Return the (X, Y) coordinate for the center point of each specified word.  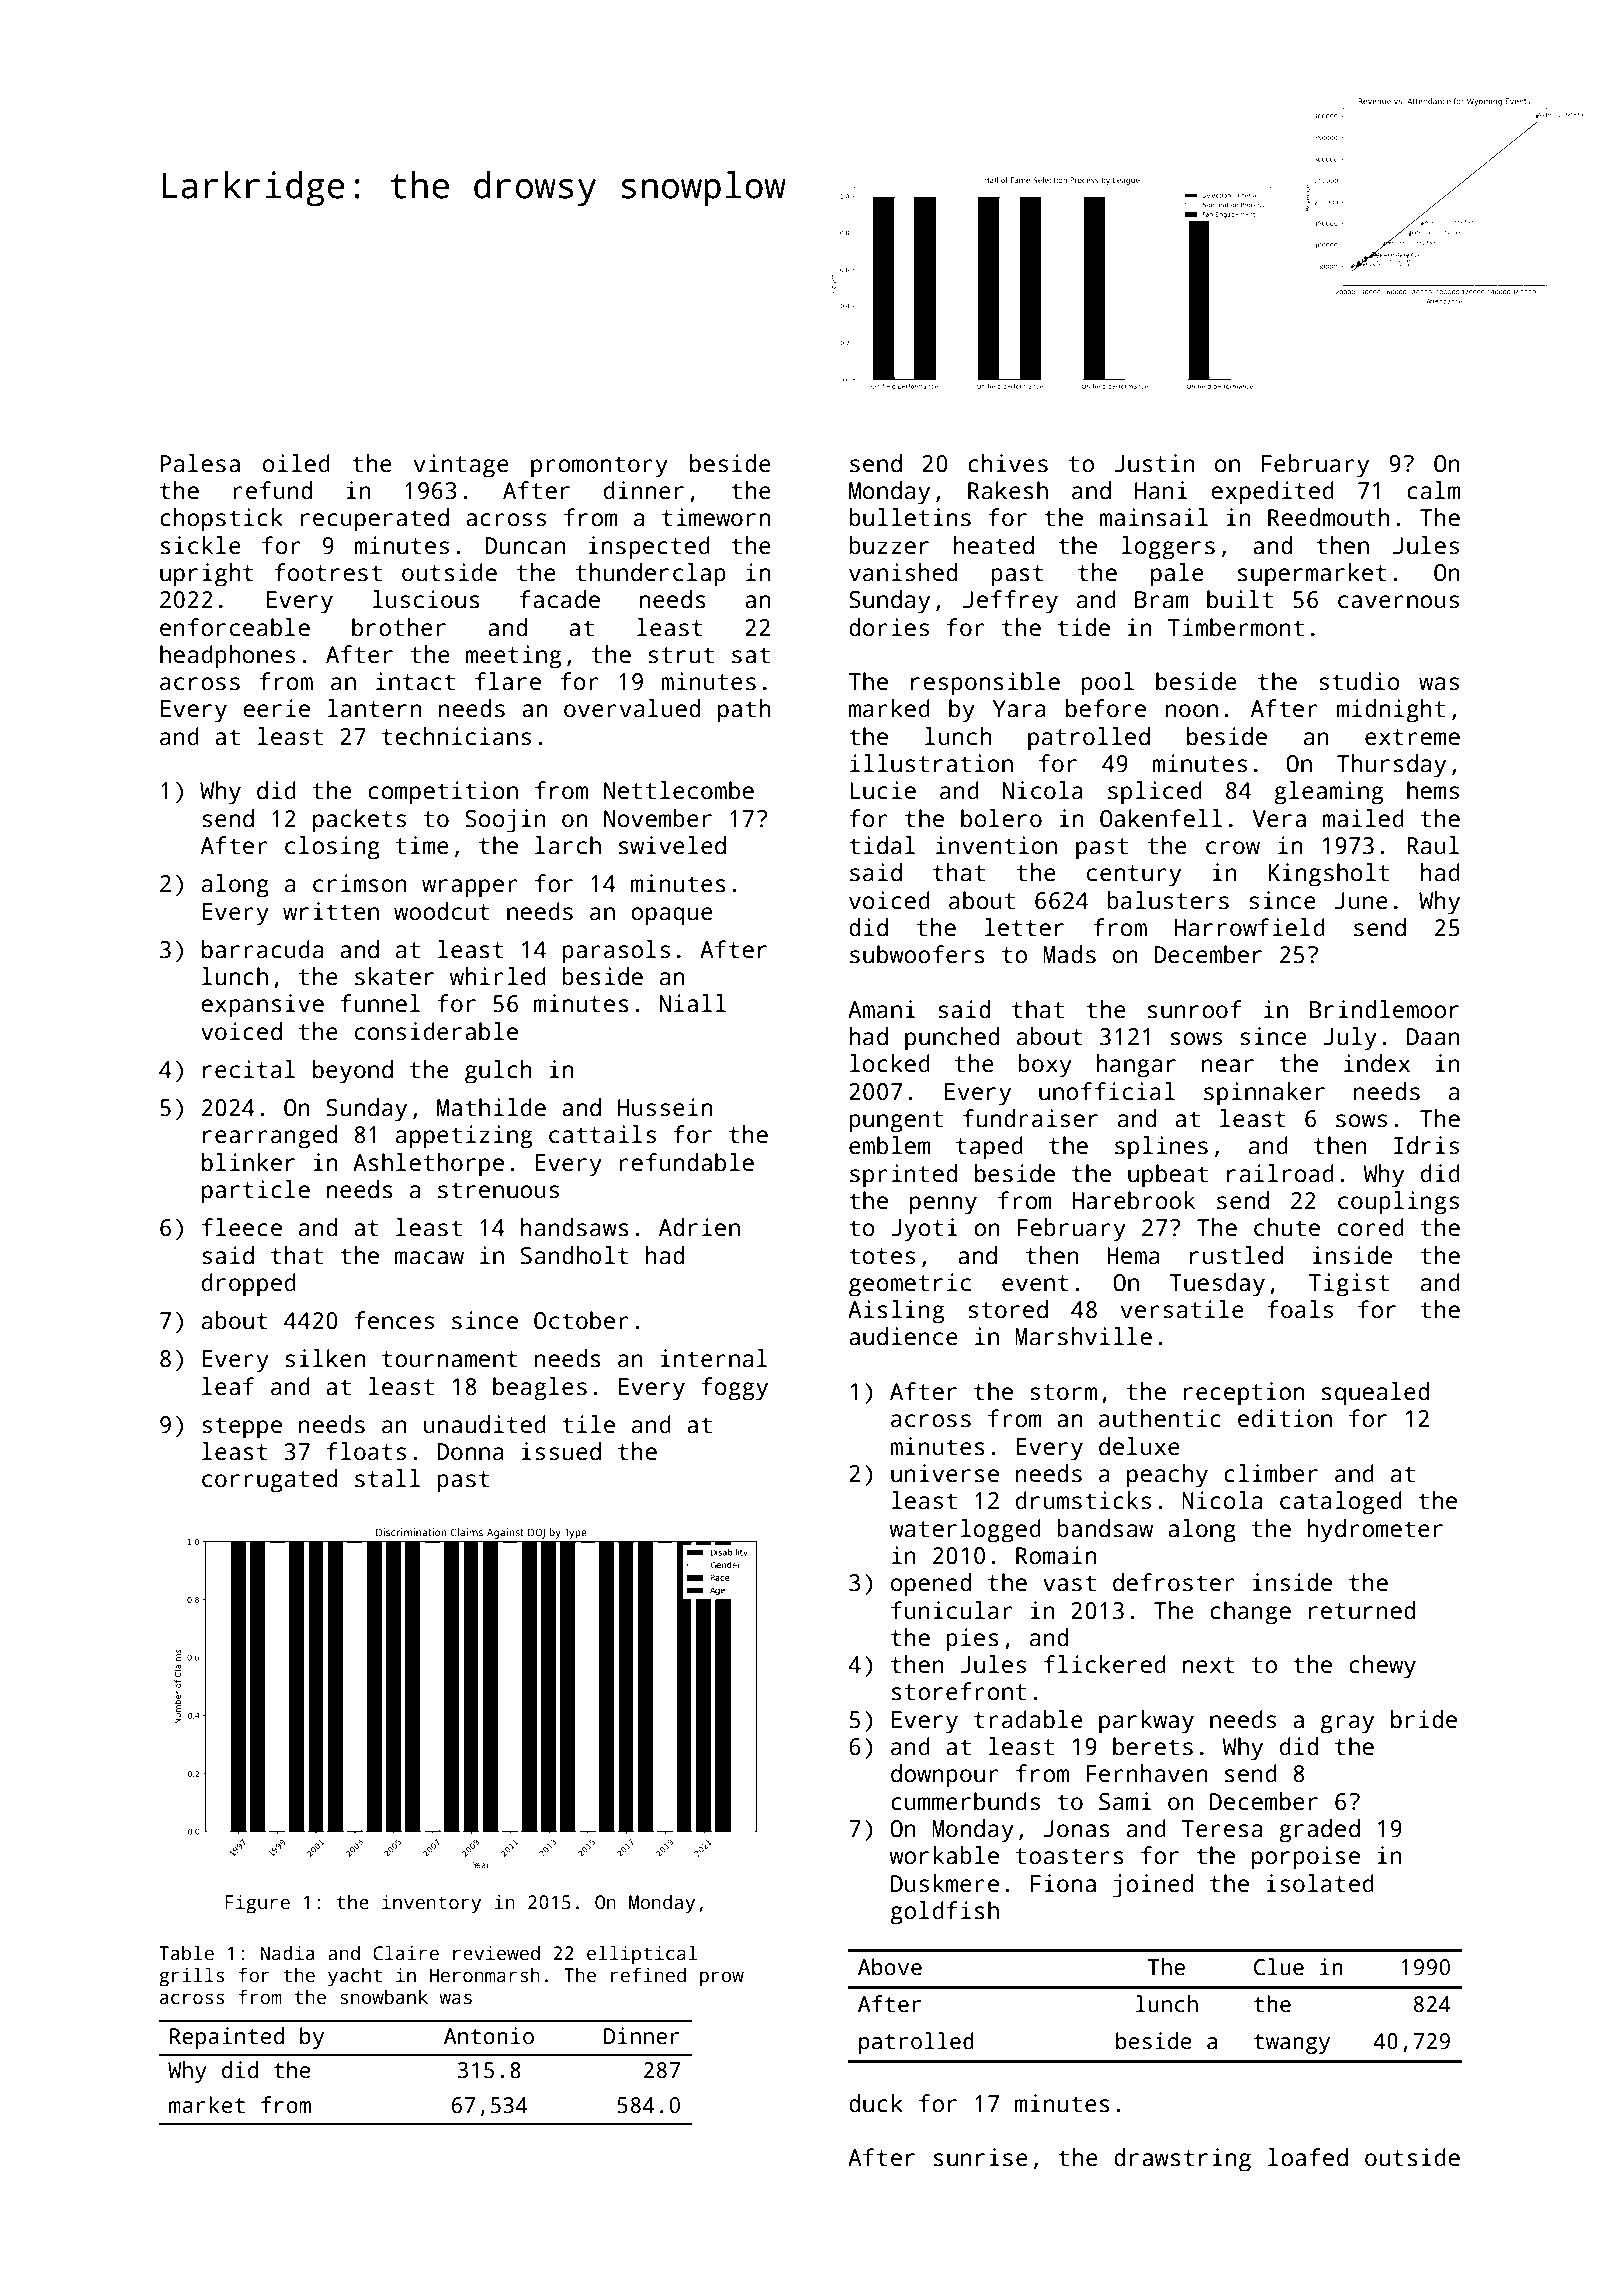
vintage (461, 466)
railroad (1280, 1173)
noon (1192, 711)
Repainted (227, 2038)
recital (249, 1069)
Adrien (699, 1227)
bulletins (910, 517)
